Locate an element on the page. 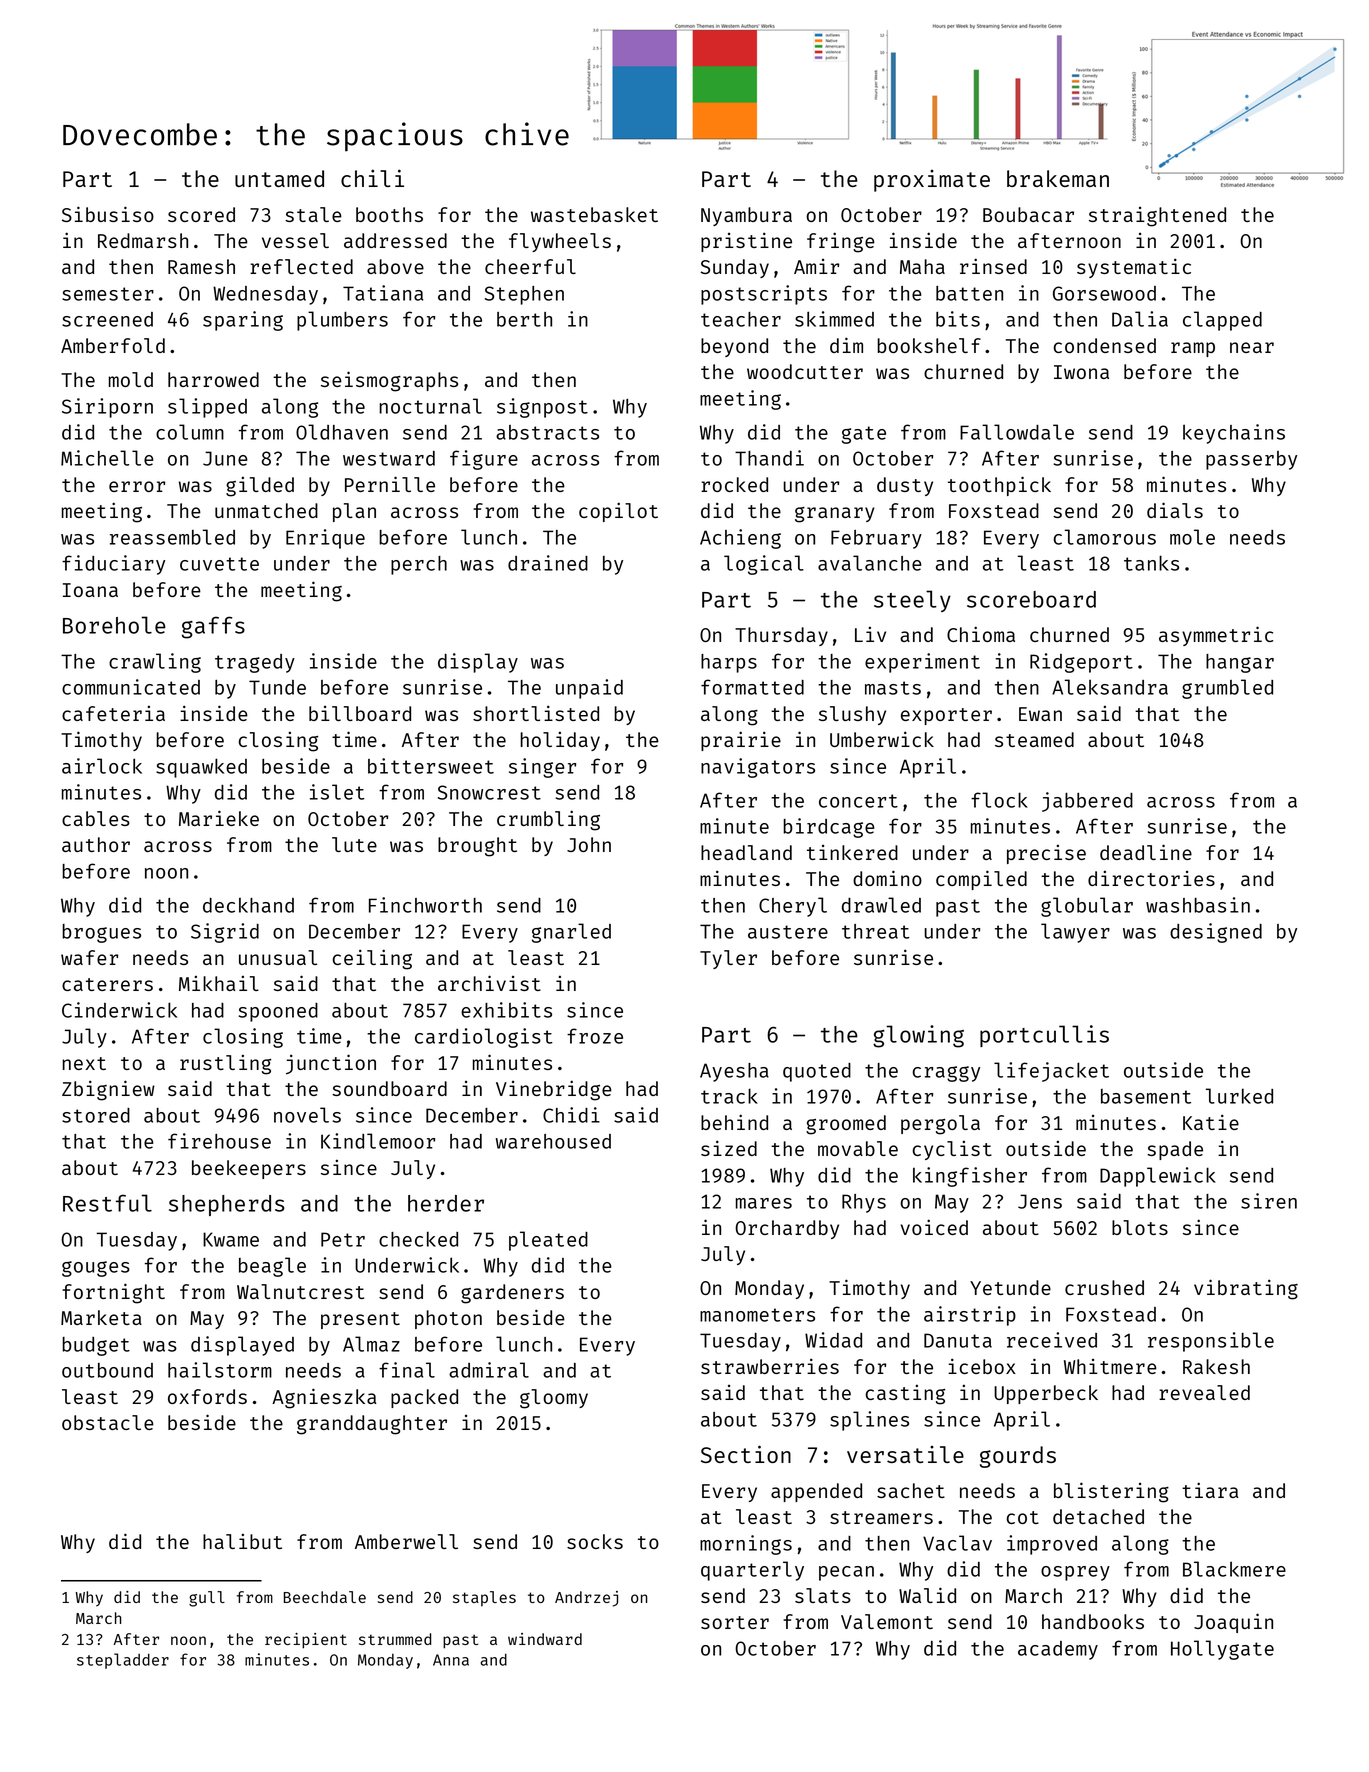 This image has height=1772, width=1369. Fallowdale is located at coordinates (1017, 432).
